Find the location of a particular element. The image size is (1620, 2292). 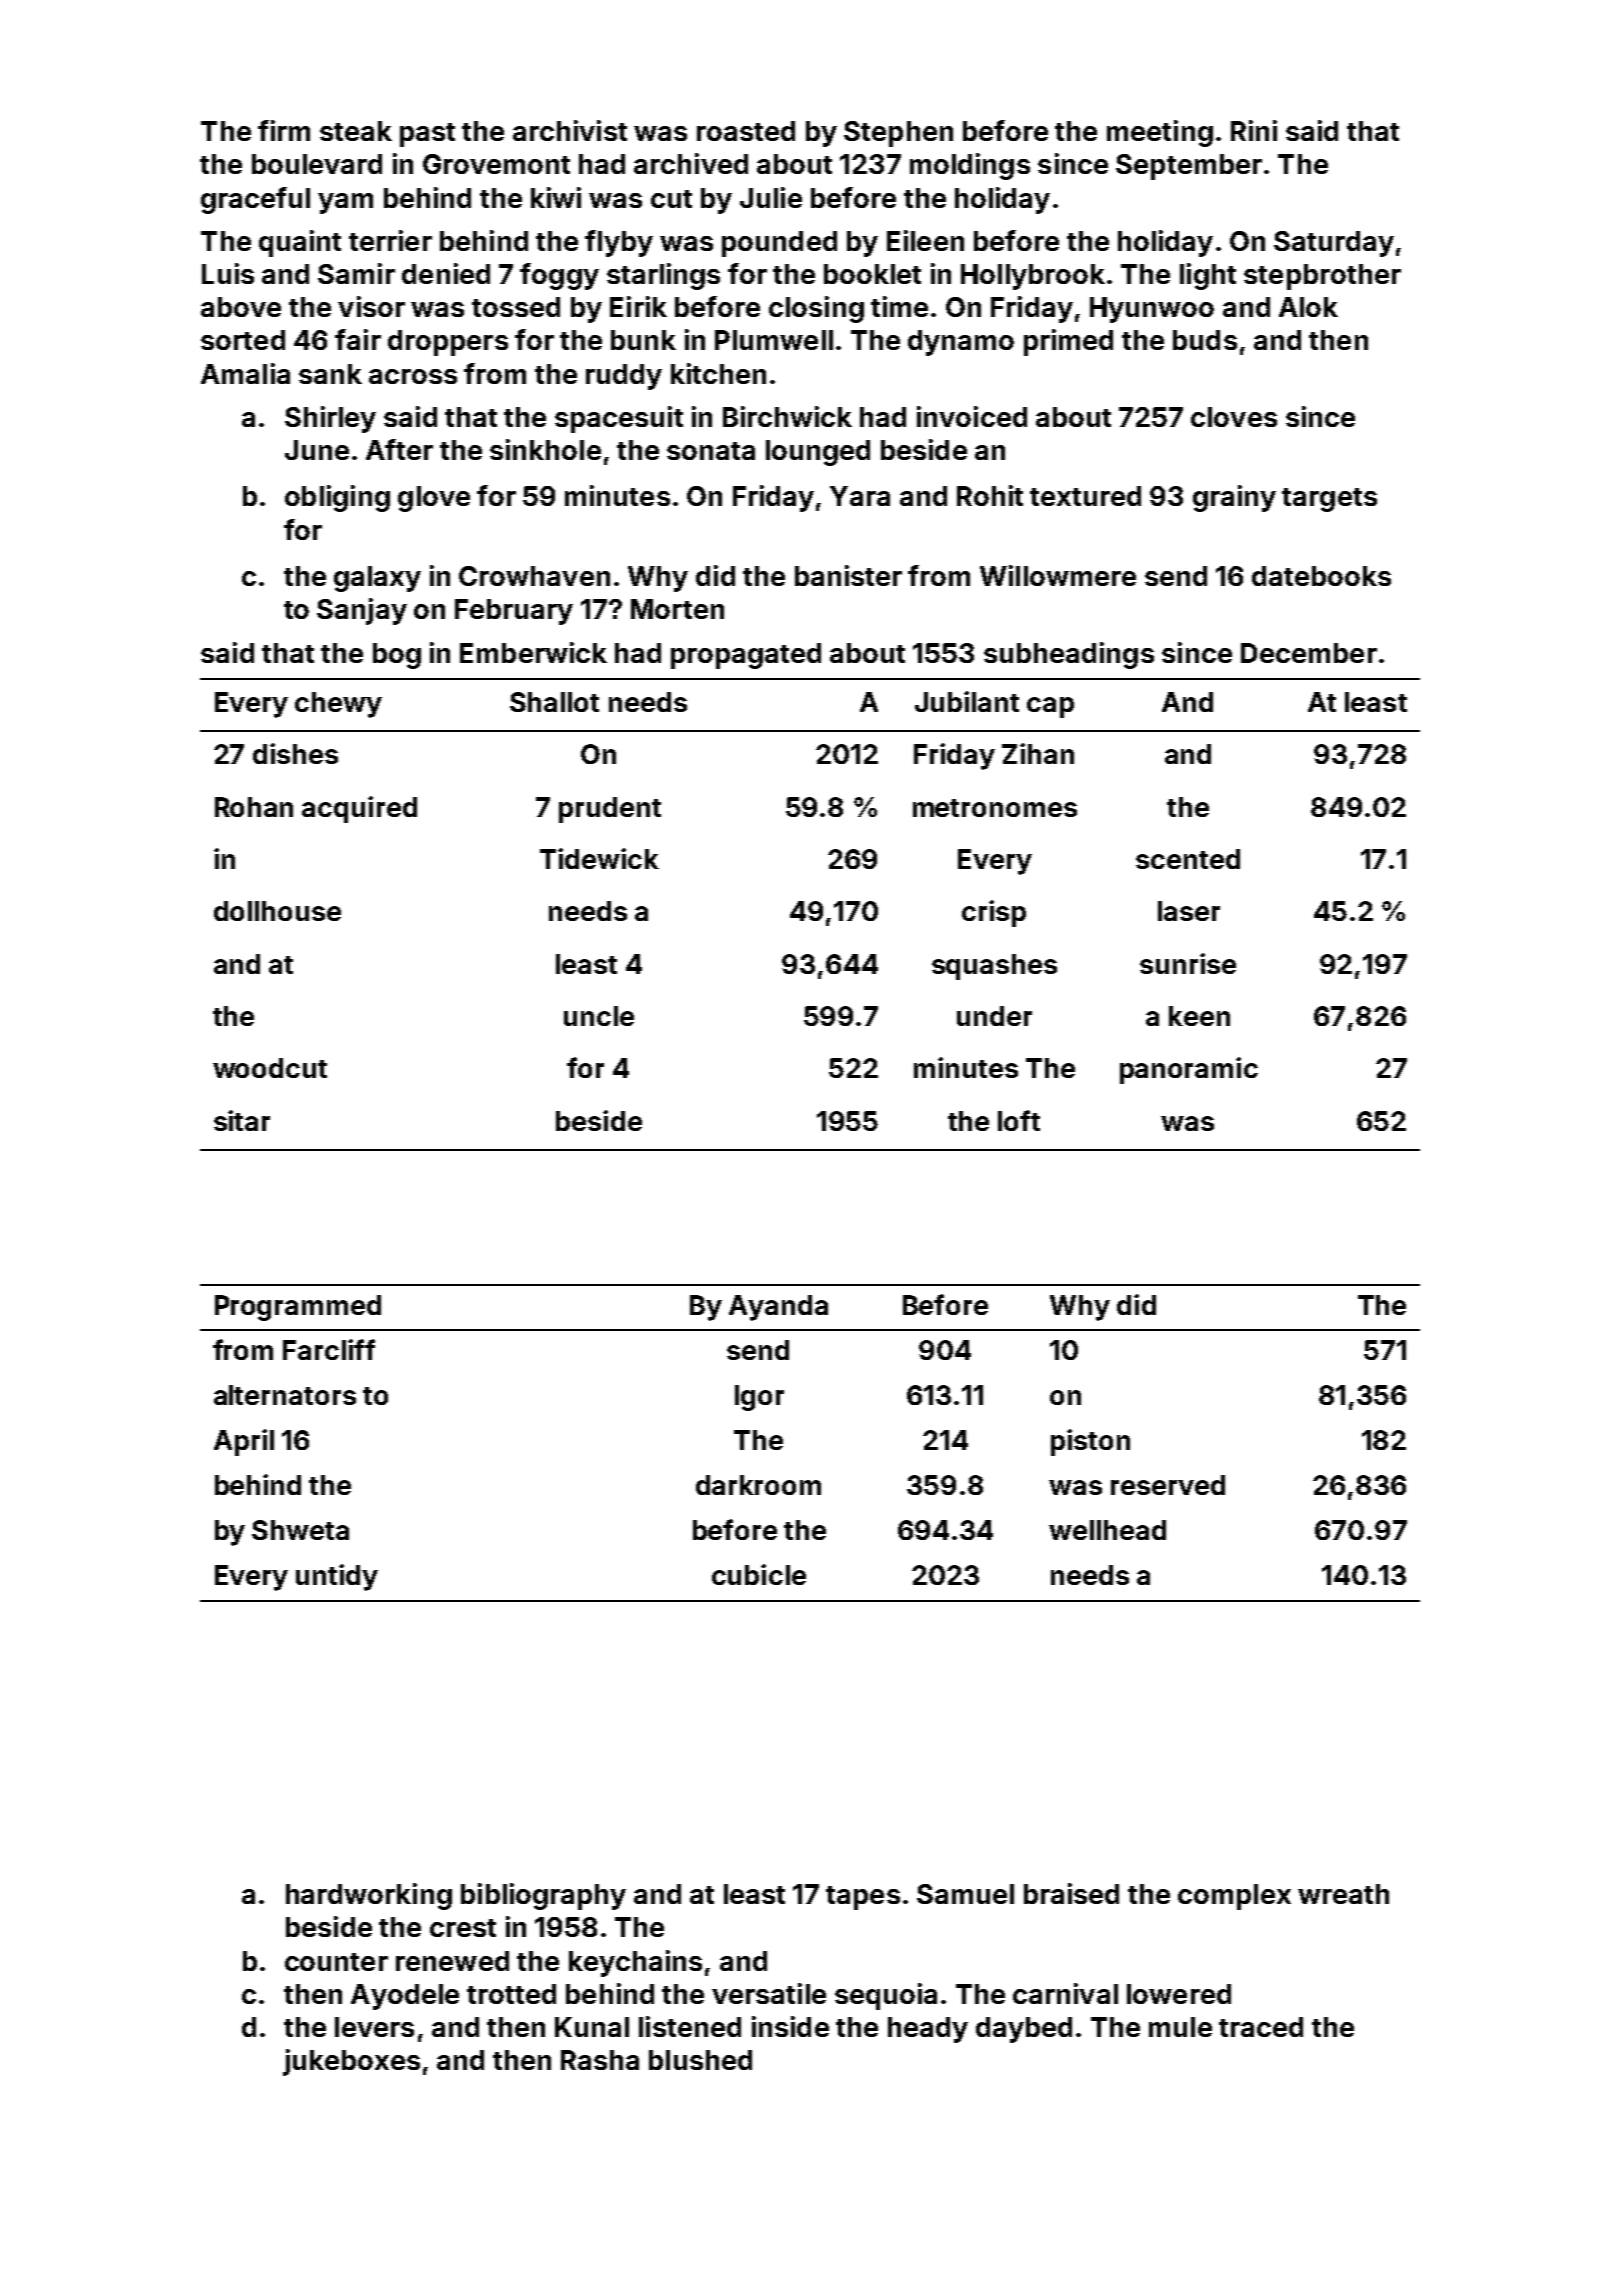

wellhead is located at coordinates (1107, 1530).
